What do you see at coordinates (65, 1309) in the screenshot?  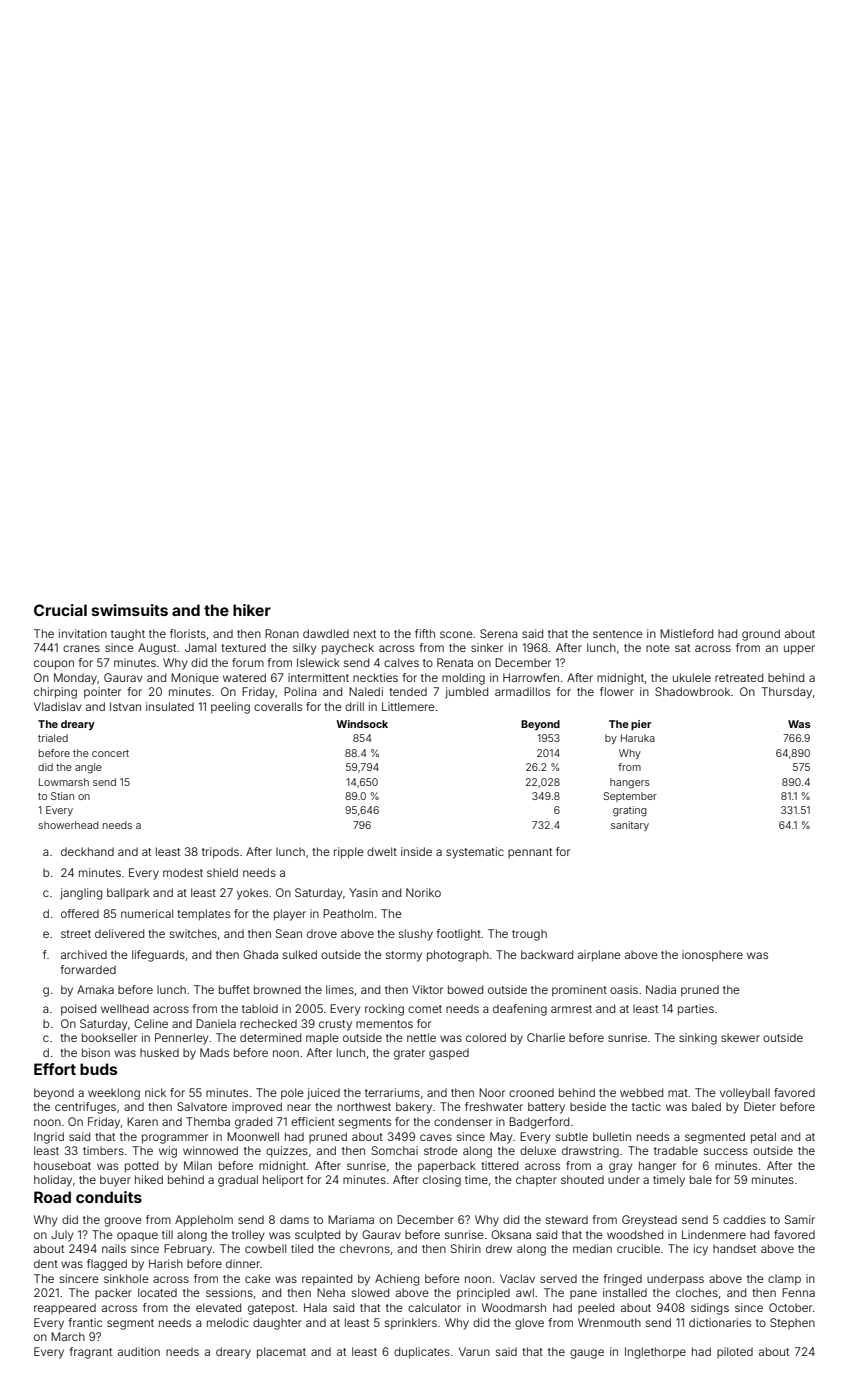 I see `reappeared` at bounding box center [65, 1309].
